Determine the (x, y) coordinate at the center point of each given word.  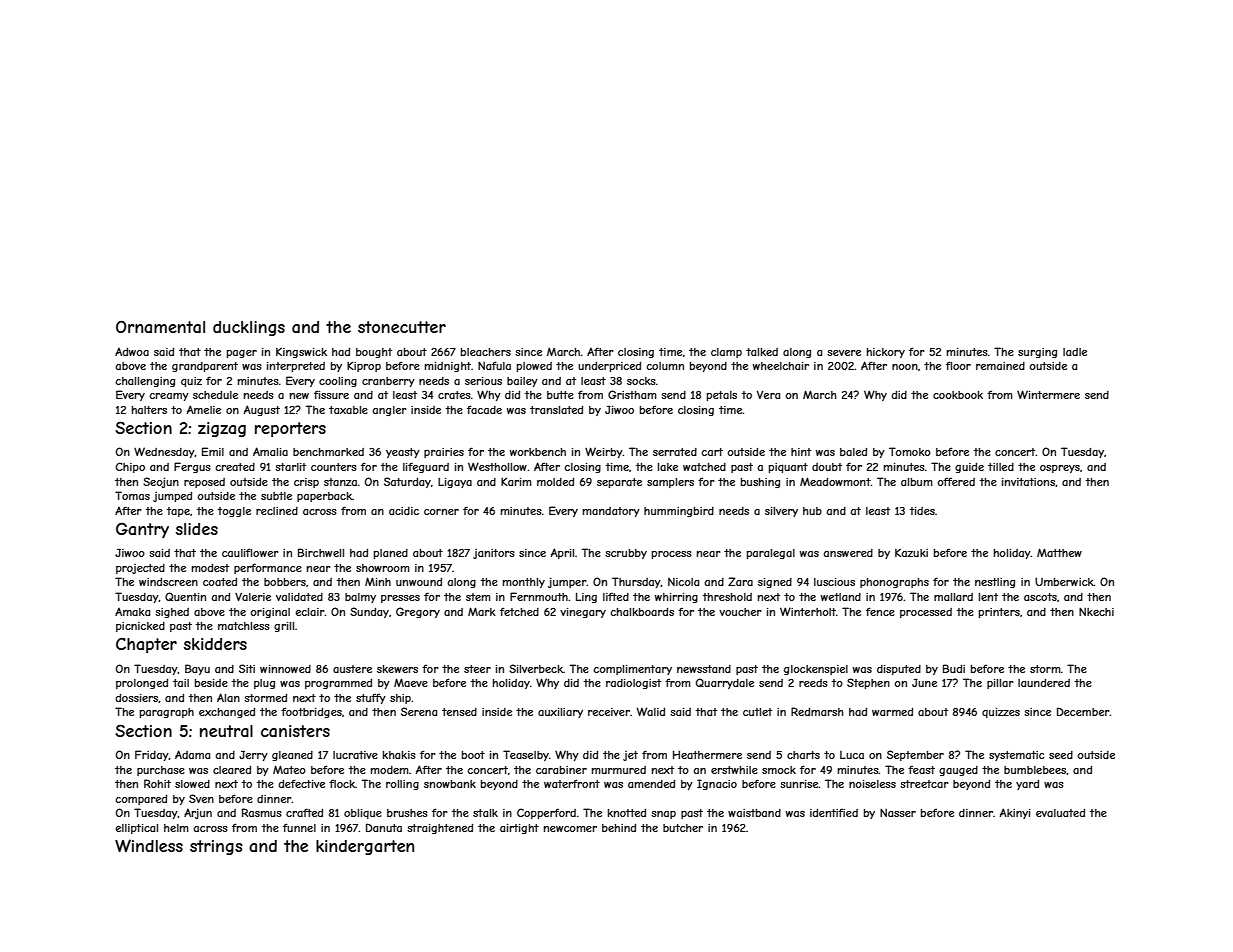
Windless (149, 845)
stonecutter (402, 327)
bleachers (486, 352)
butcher (683, 828)
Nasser (898, 812)
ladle (1075, 352)
